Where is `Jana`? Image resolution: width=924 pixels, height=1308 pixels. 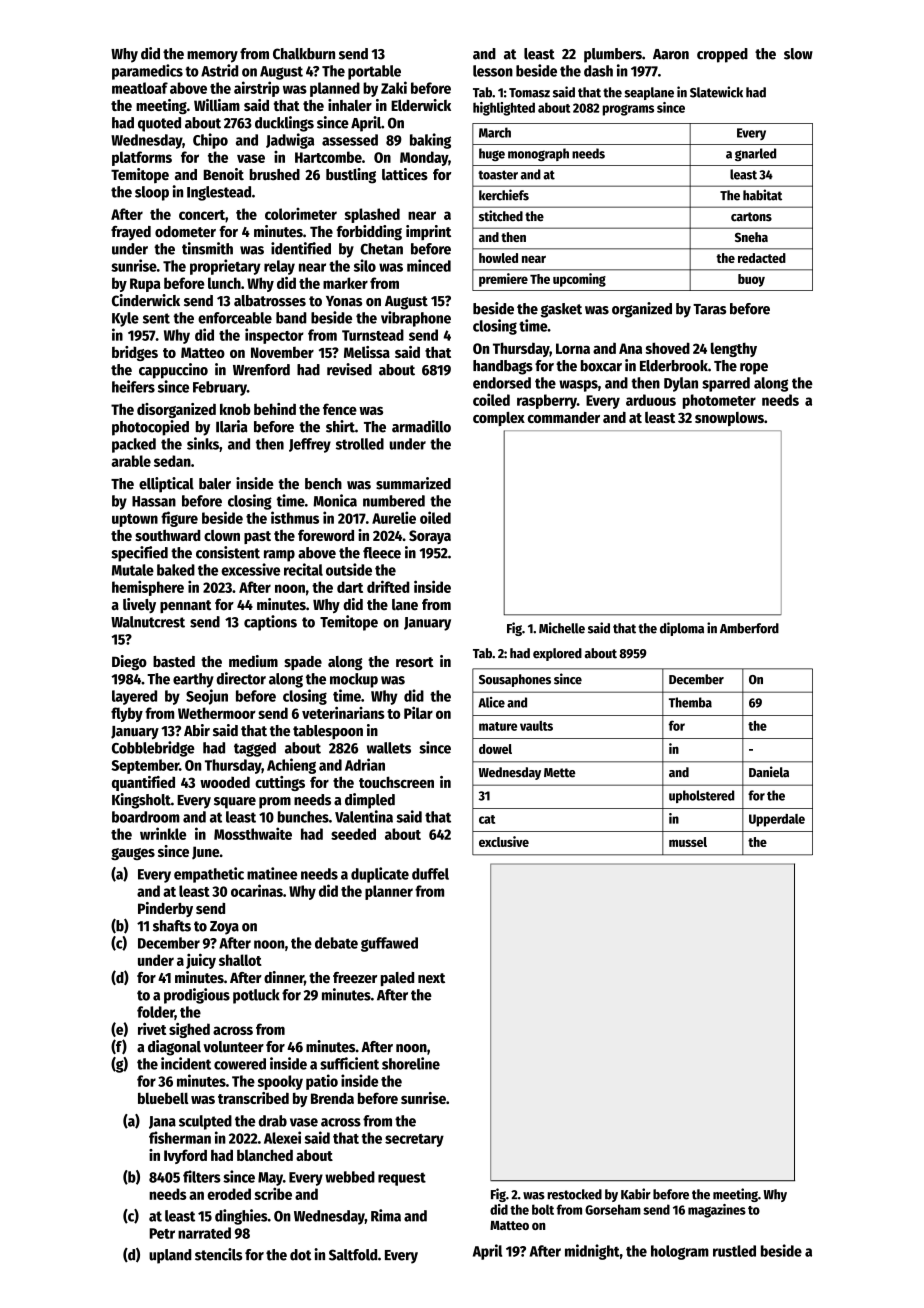
Jana is located at coordinates (162, 1122).
